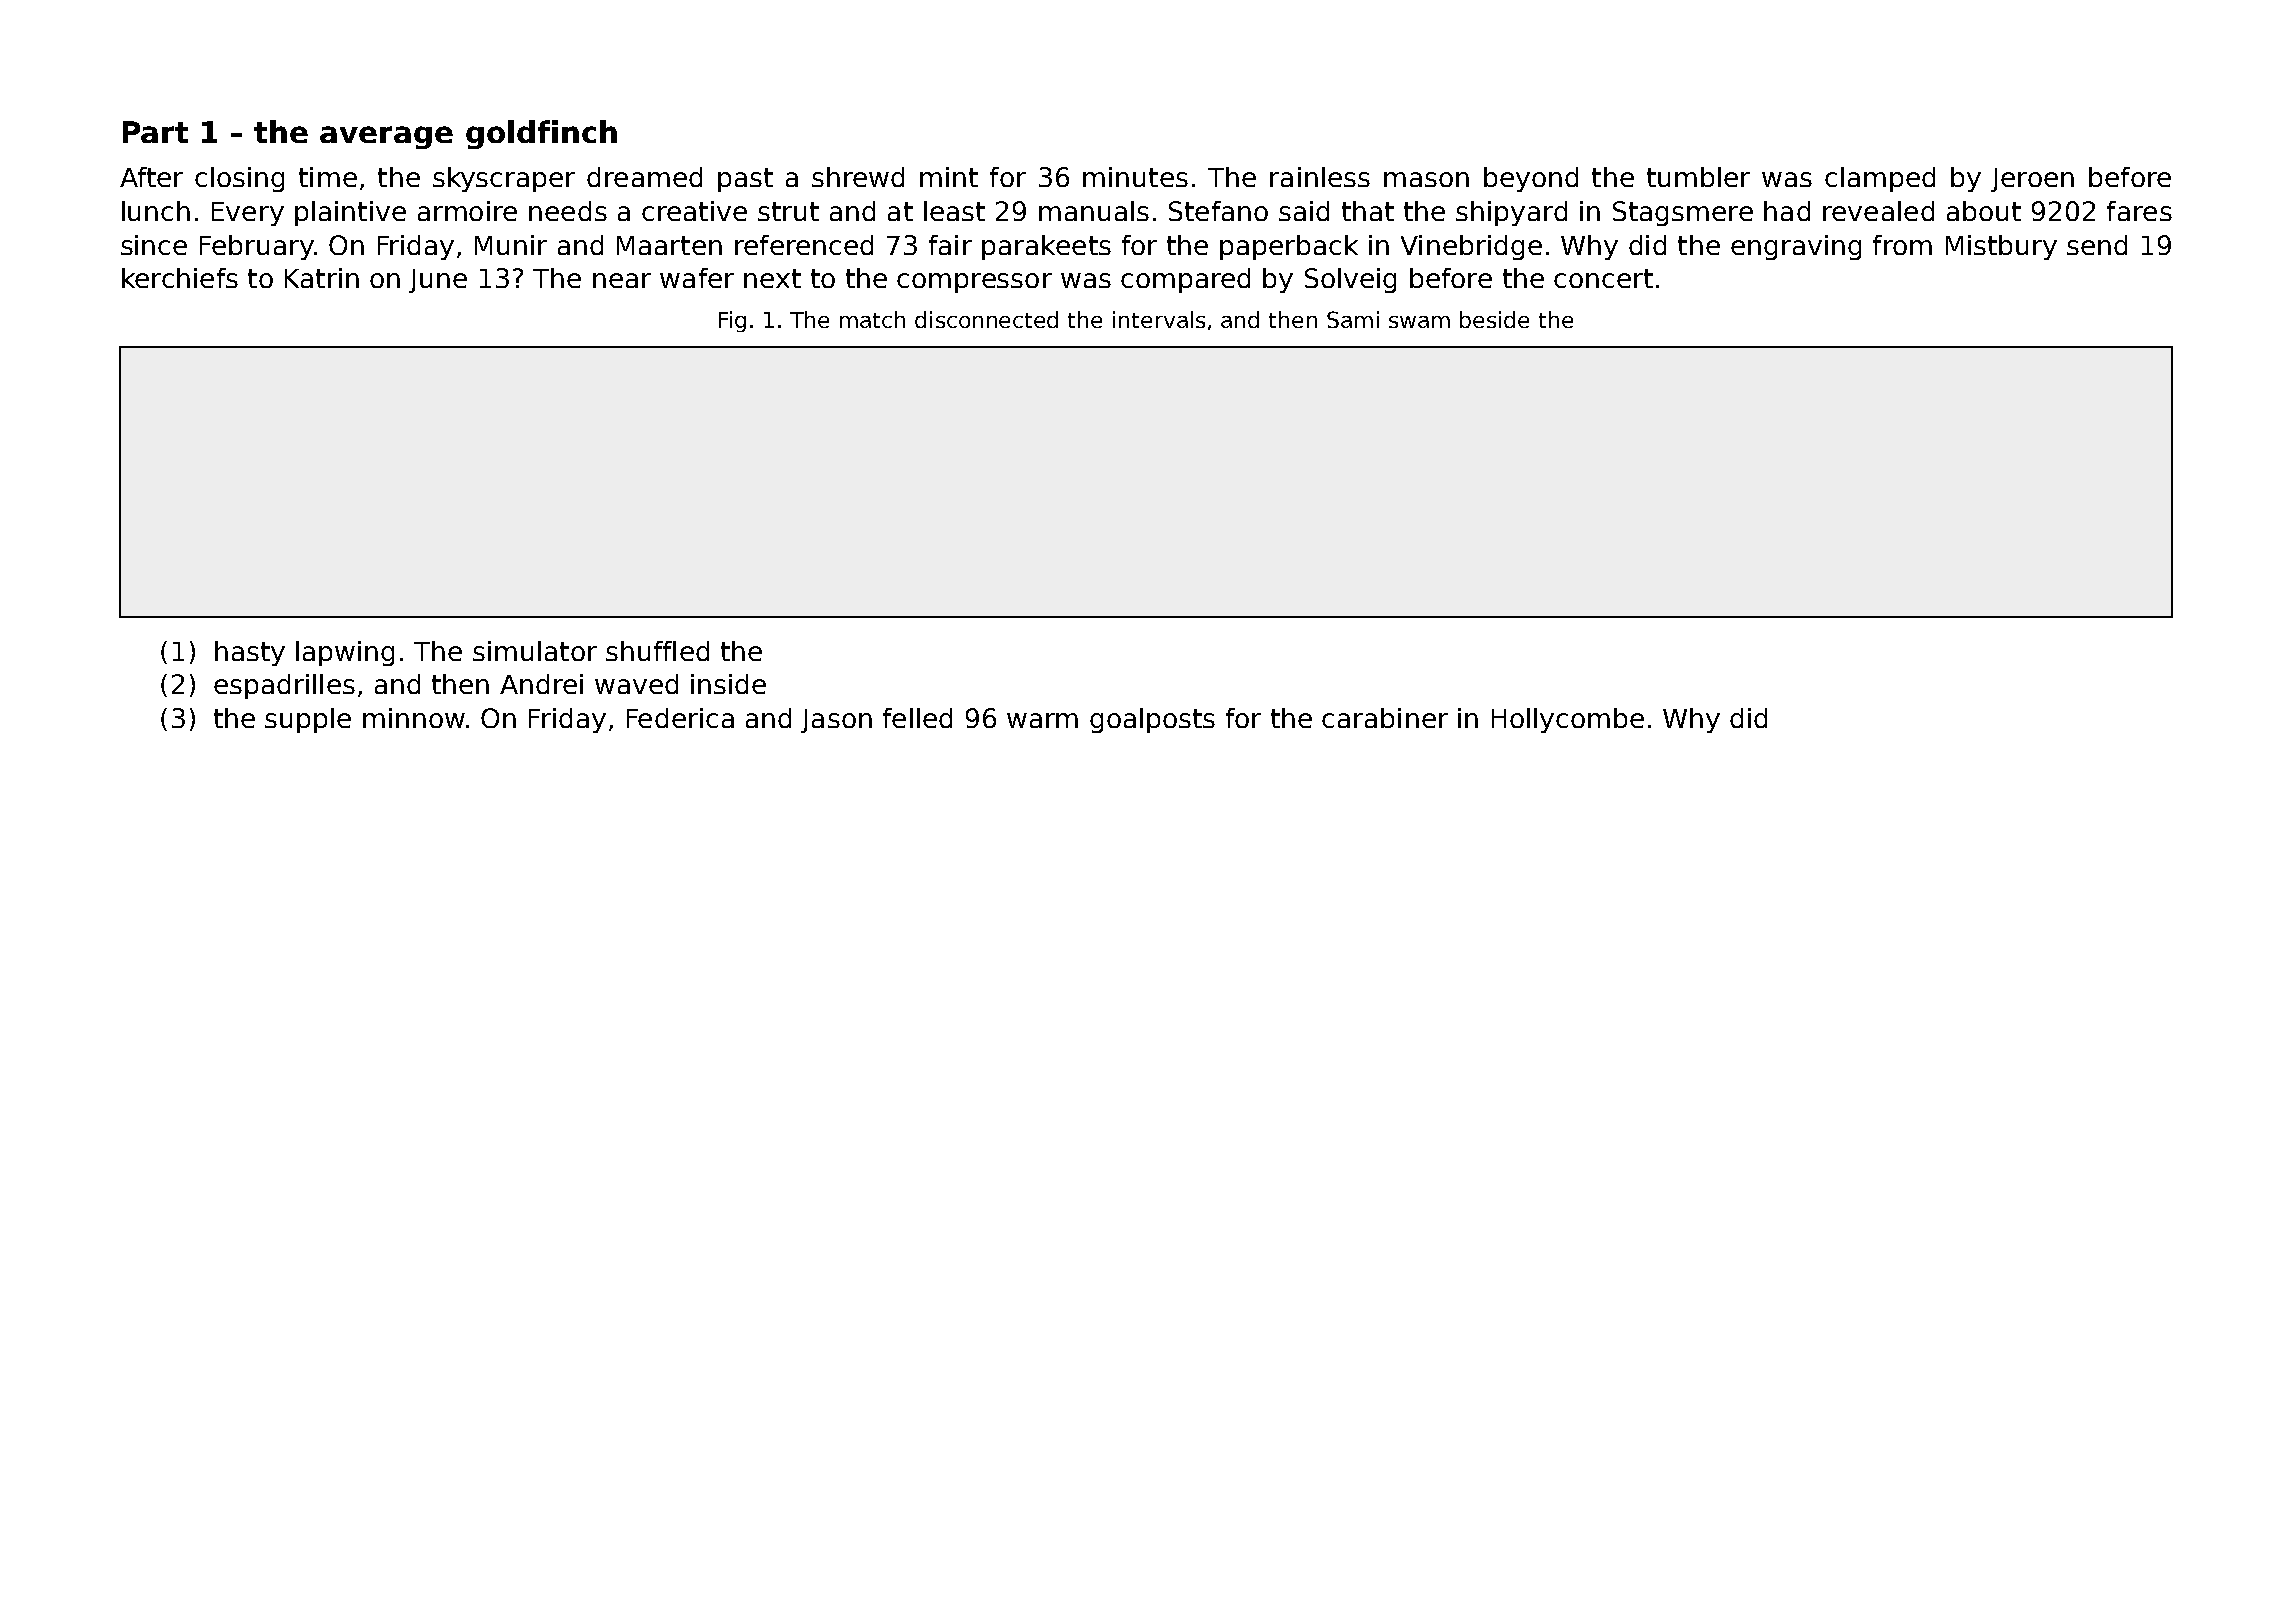  Describe the element at coordinates (1426, 179) in the screenshot. I see `mason` at that location.
